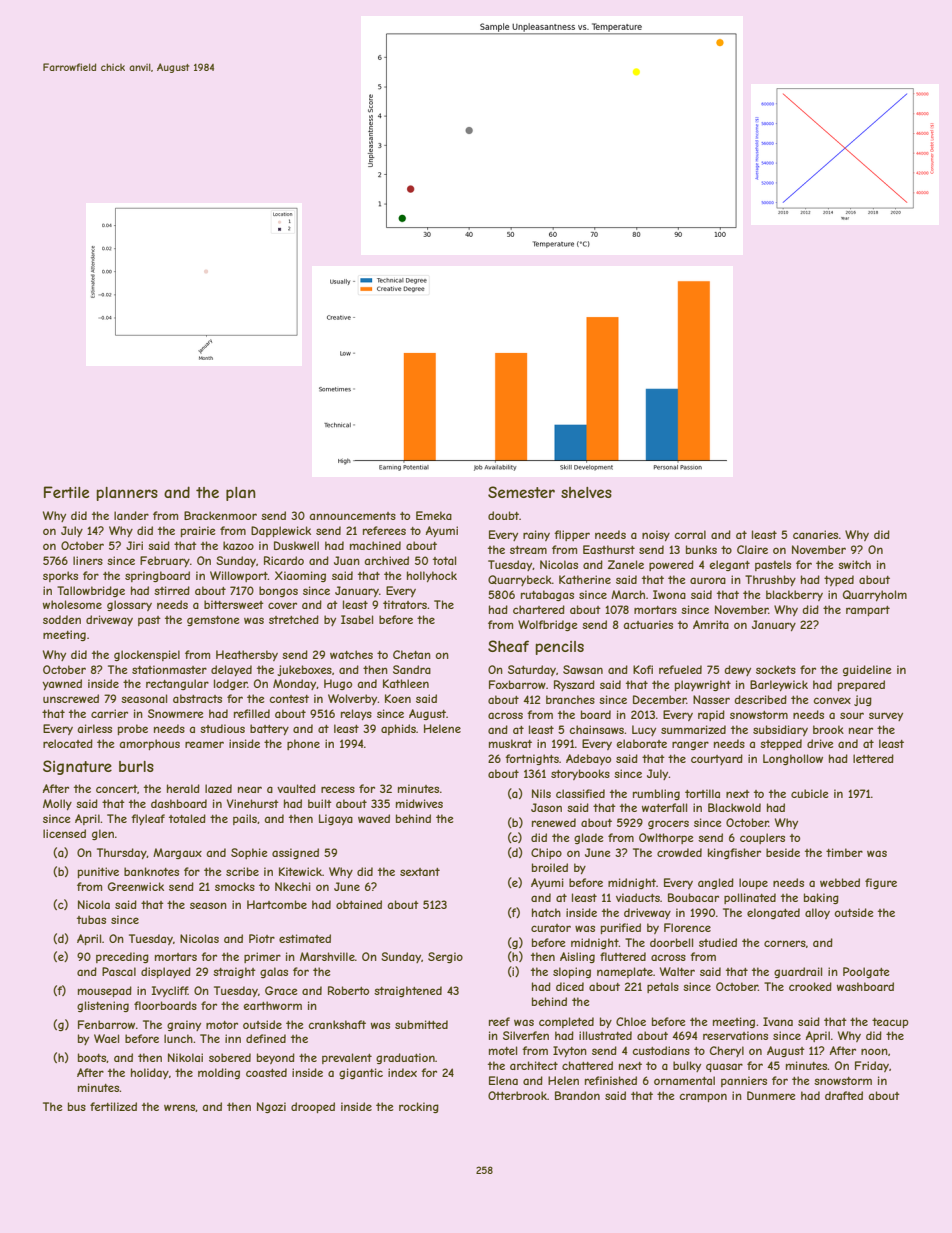 The width and height of the screenshot is (952, 1233). What do you see at coordinates (91, 919) in the screenshot?
I see `tubas` at bounding box center [91, 919].
